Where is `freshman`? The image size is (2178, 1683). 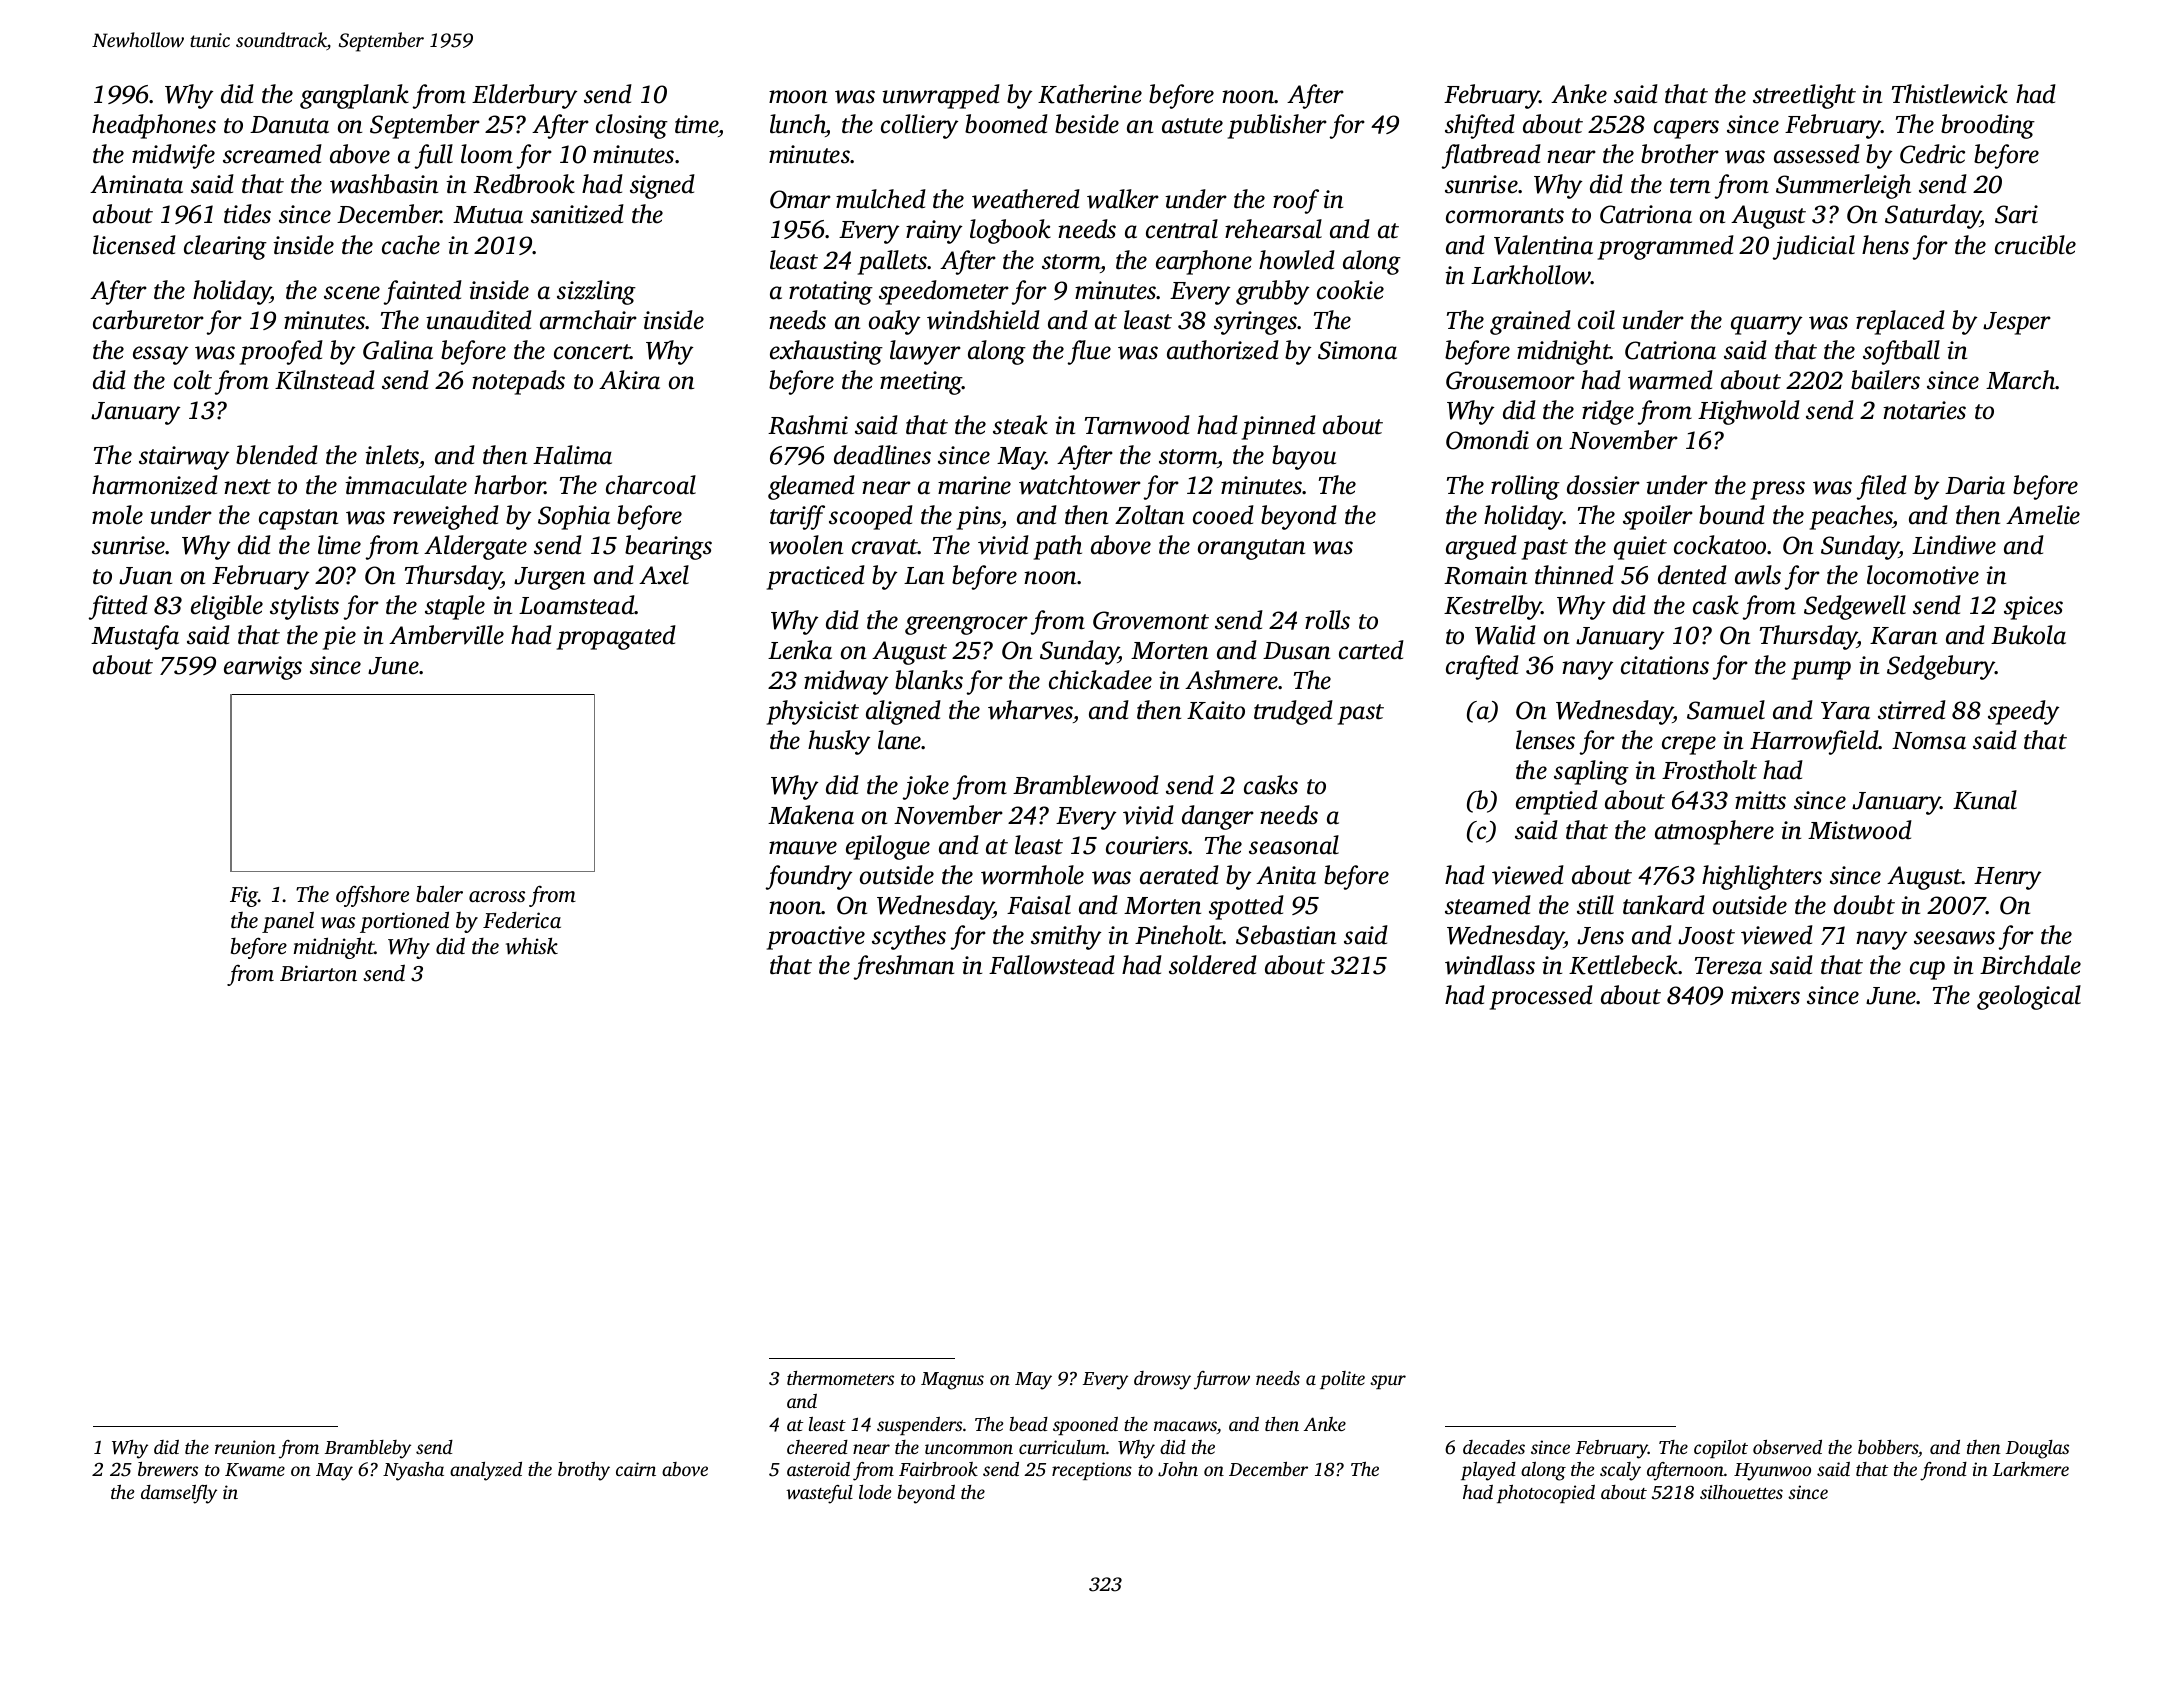
freshman is located at coordinates (904, 967).
